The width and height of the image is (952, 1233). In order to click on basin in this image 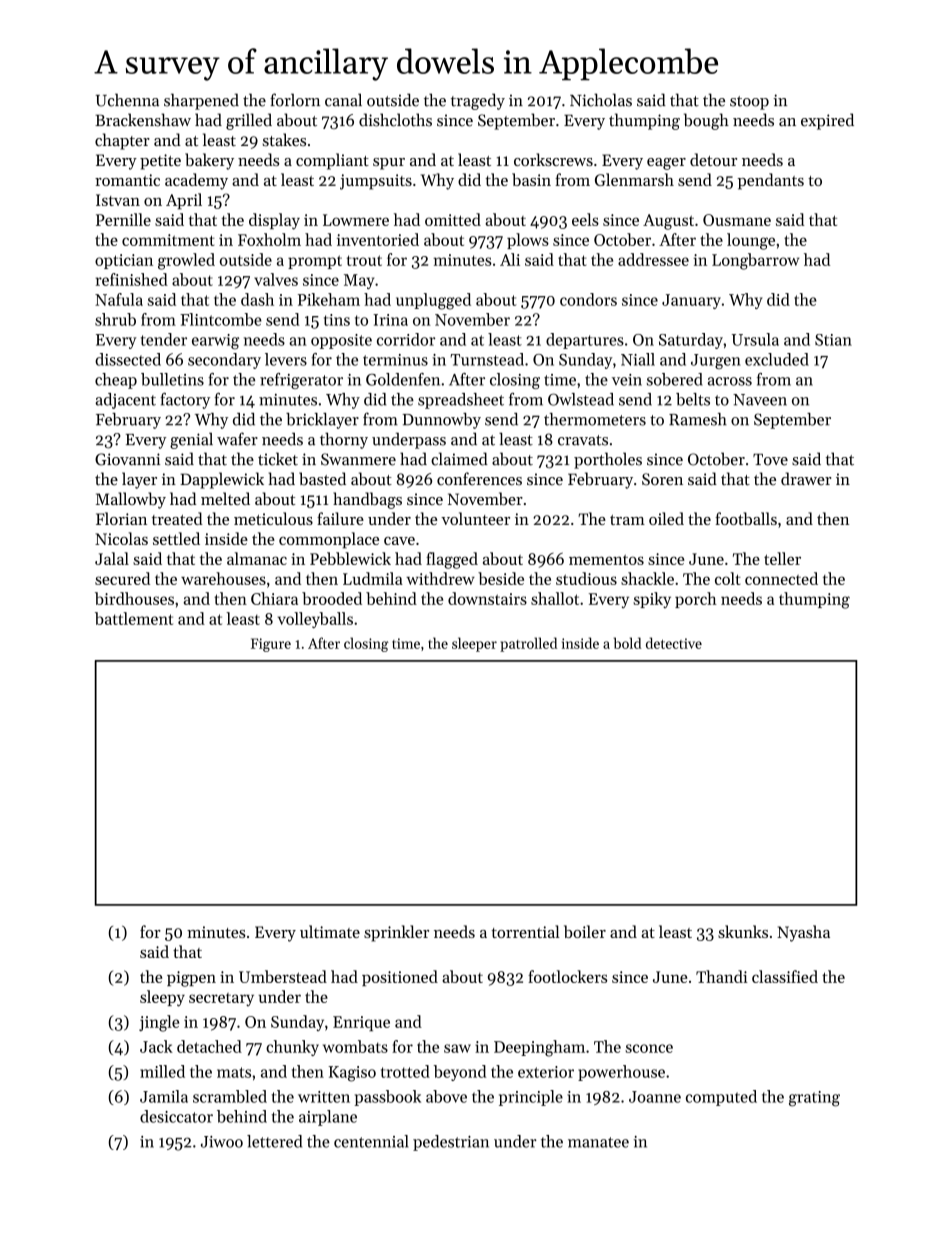, I will do `click(531, 179)`.
